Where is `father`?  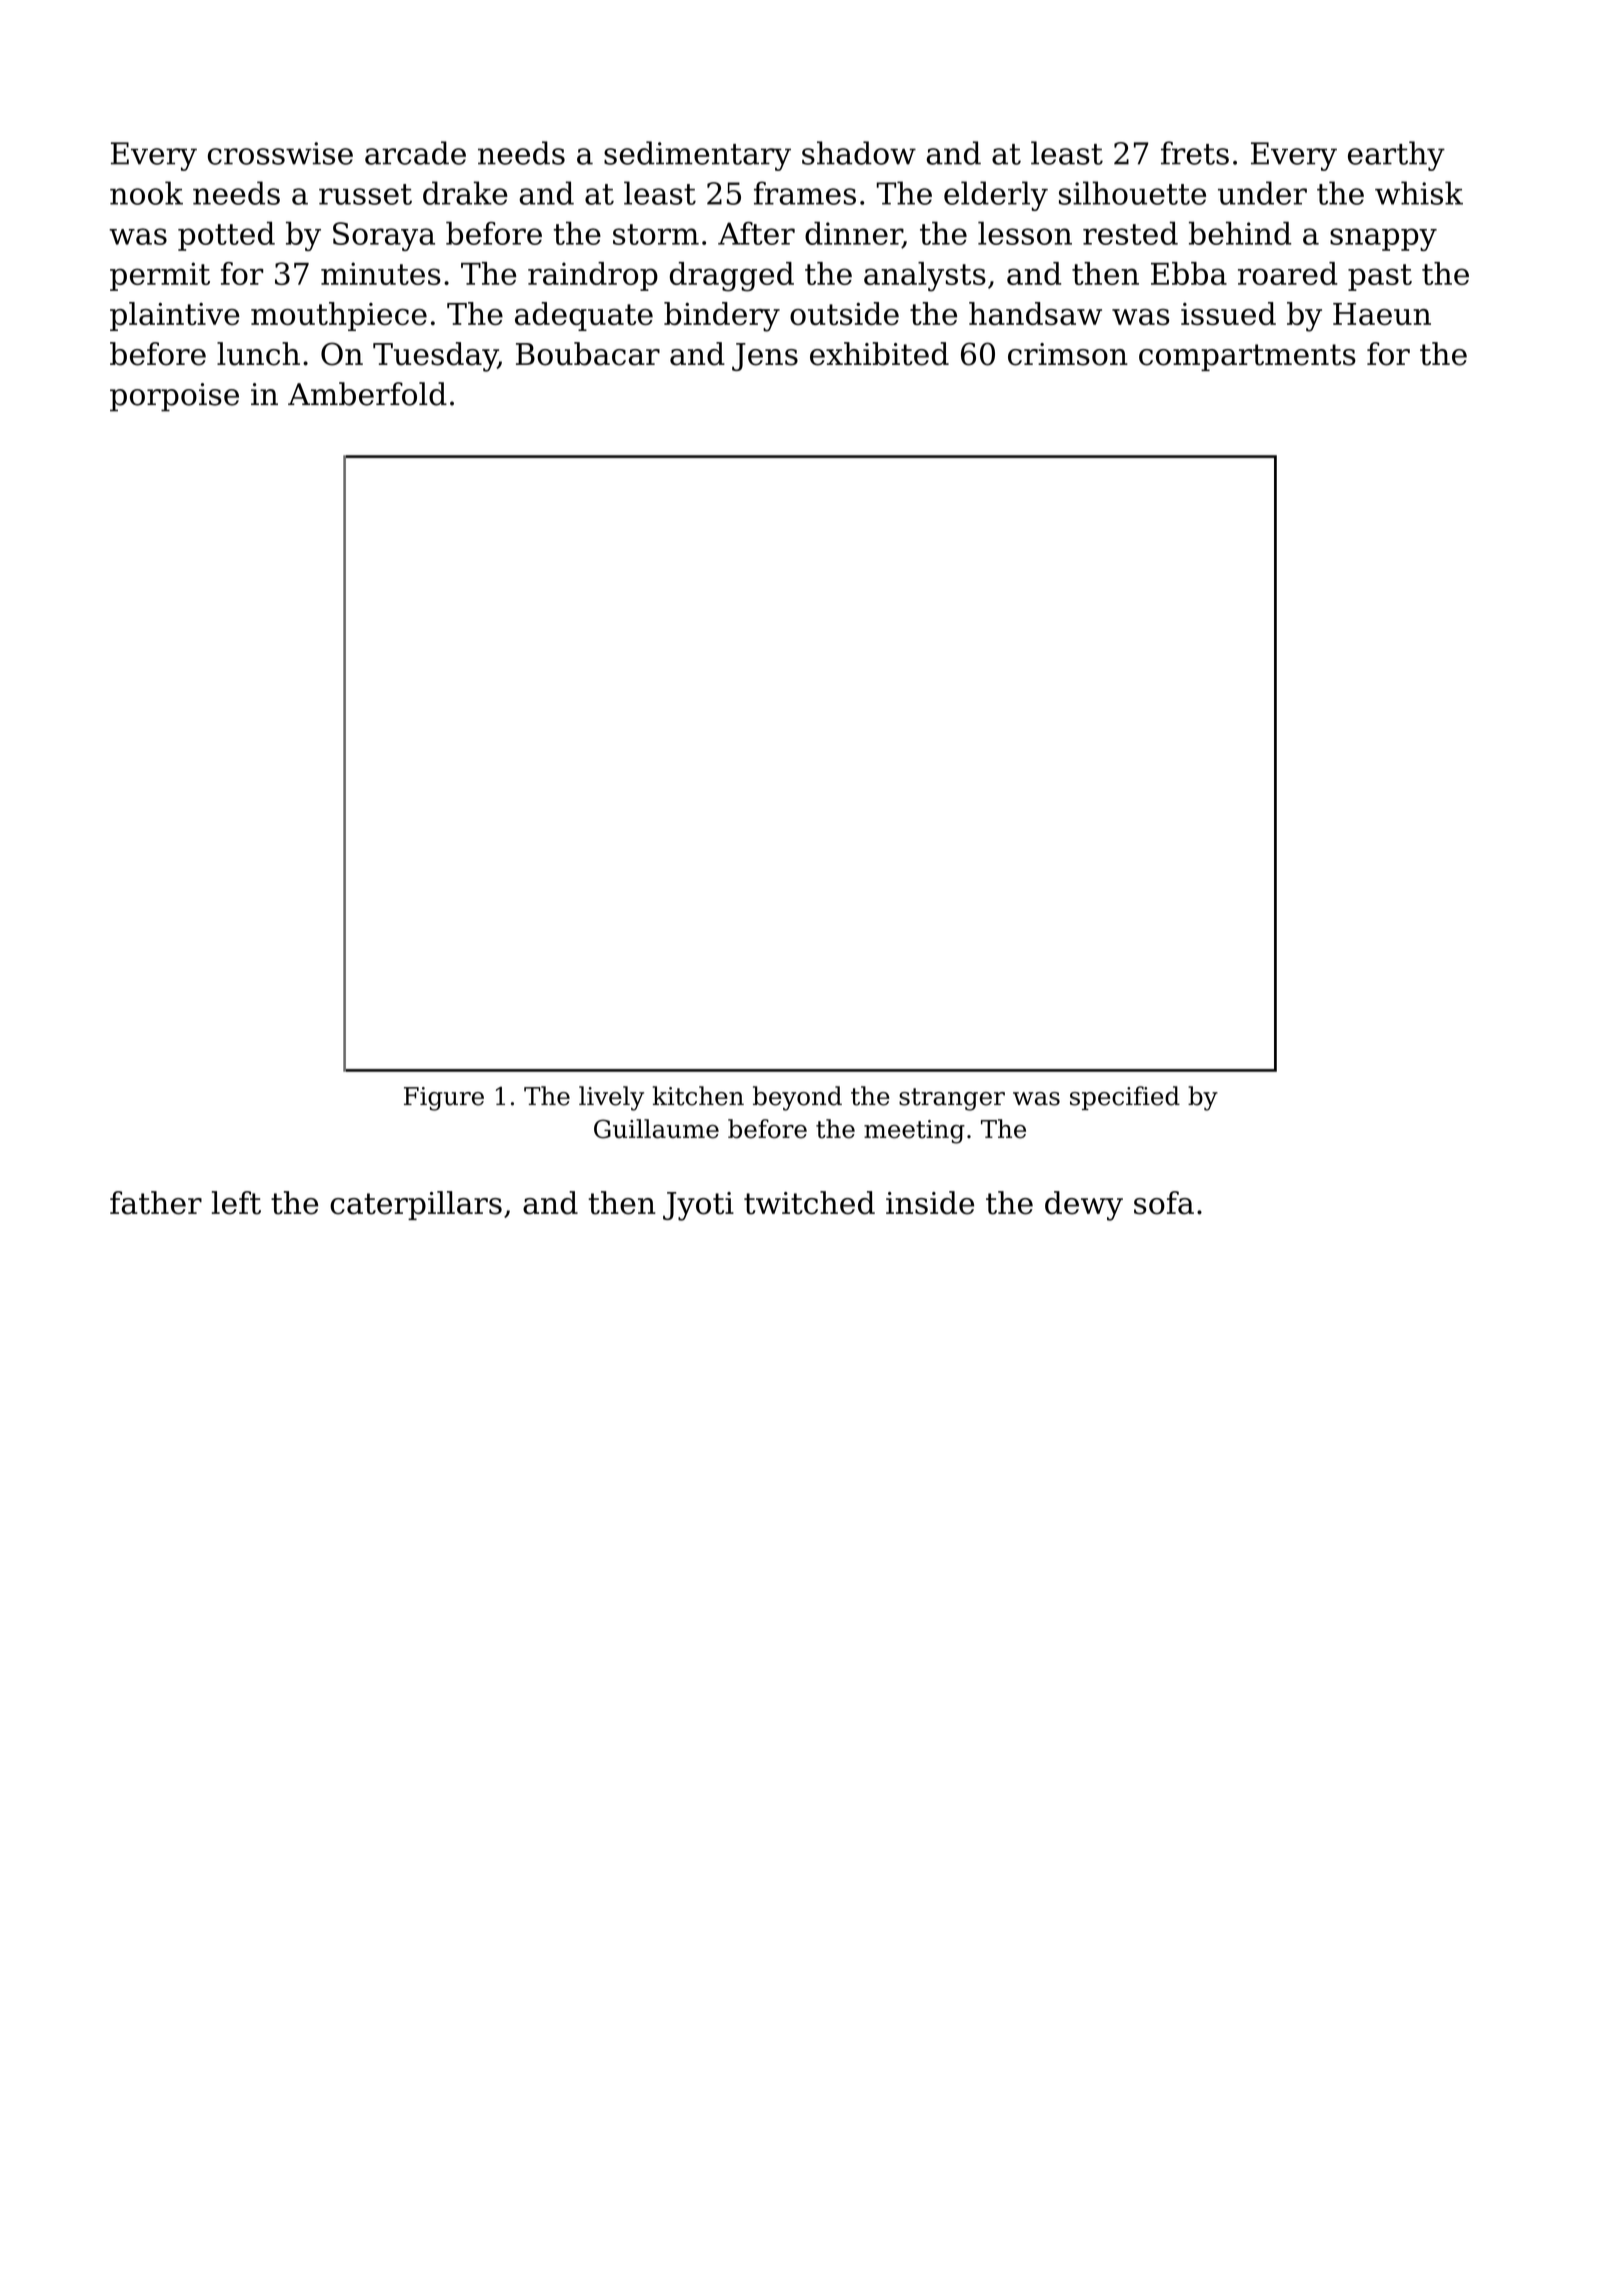 father is located at coordinates (156, 1203).
